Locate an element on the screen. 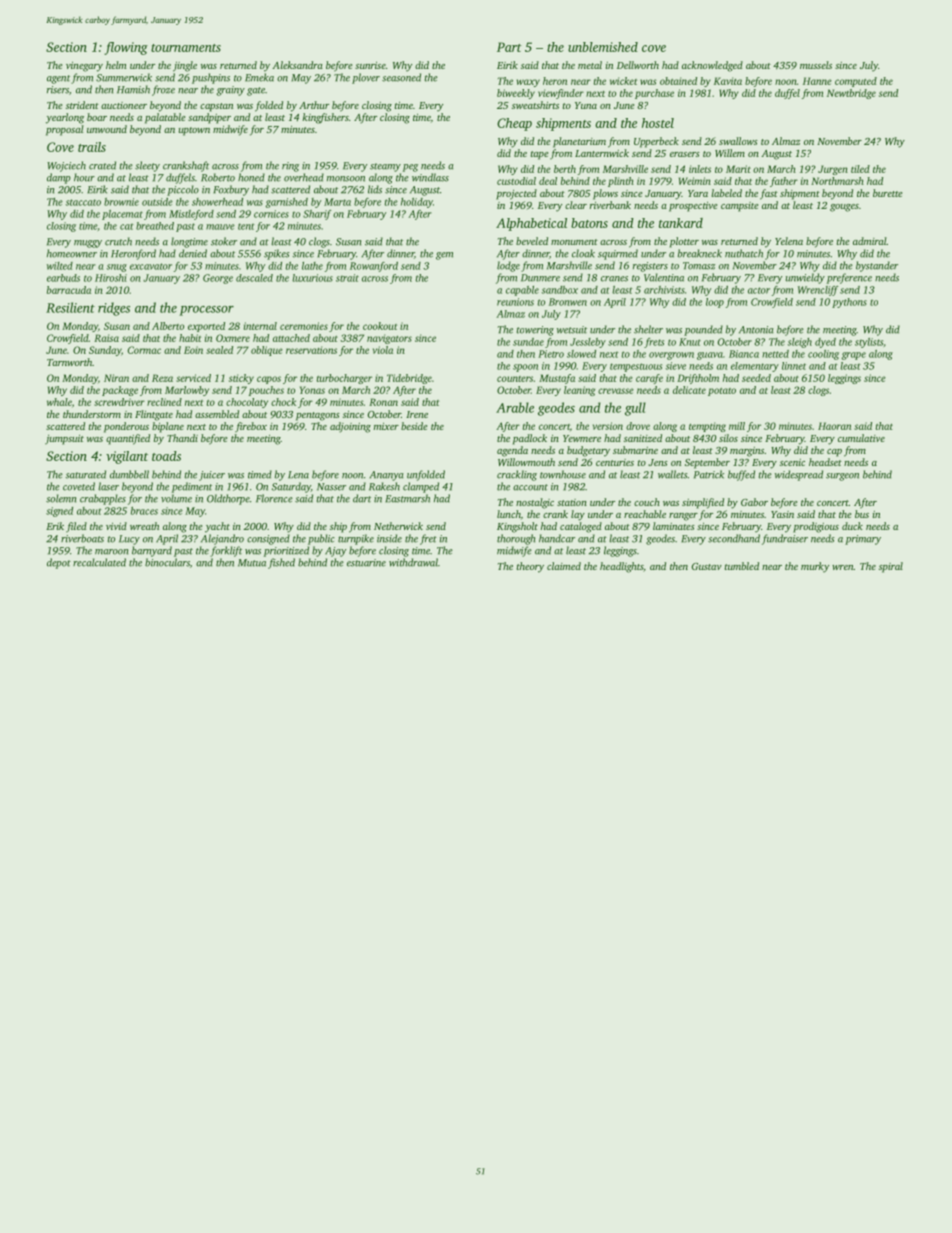 Image resolution: width=952 pixels, height=1233 pixels. unblemished is located at coordinates (603, 47).
